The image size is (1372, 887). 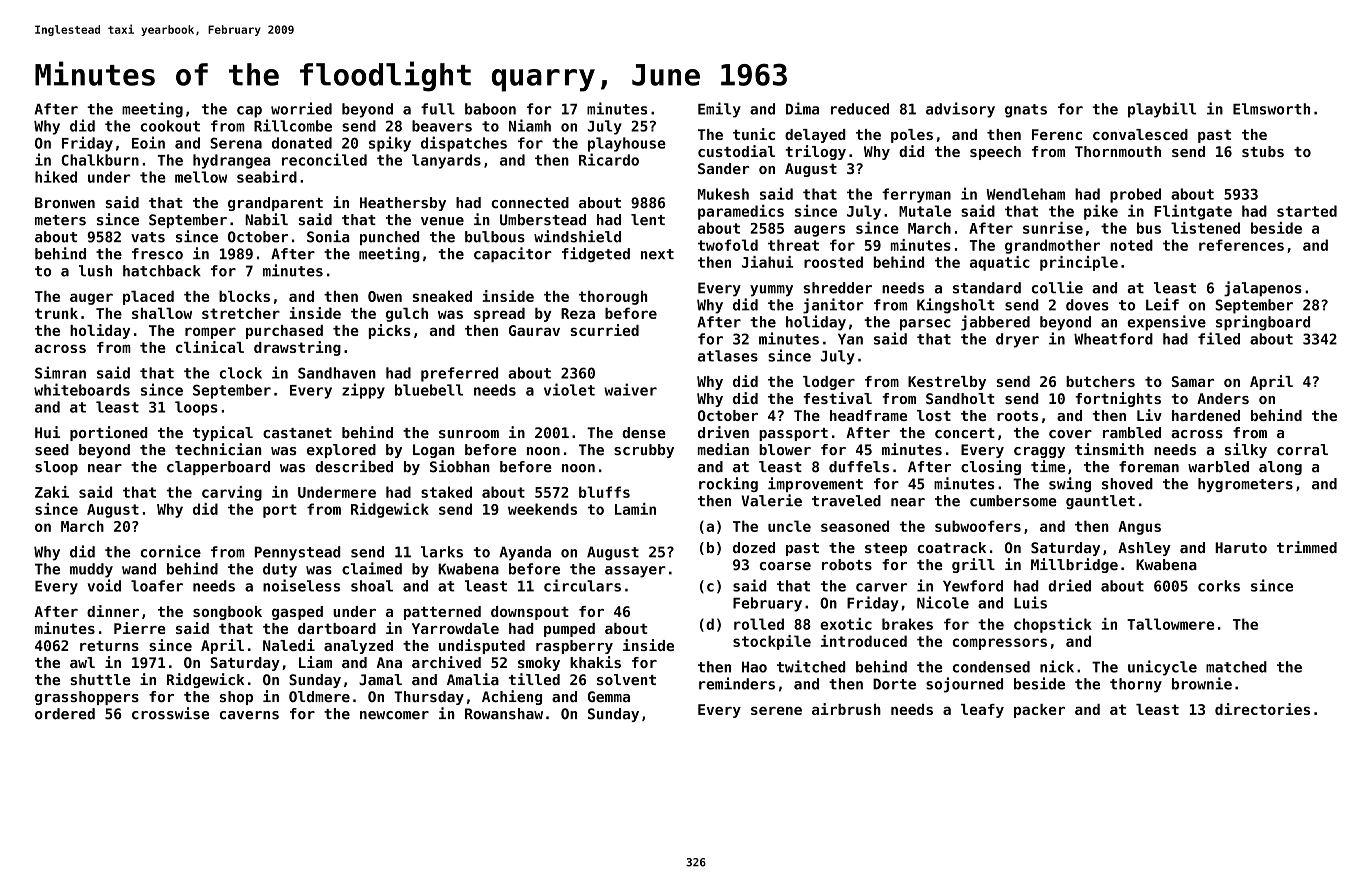 I want to click on violet, so click(x=569, y=389).
